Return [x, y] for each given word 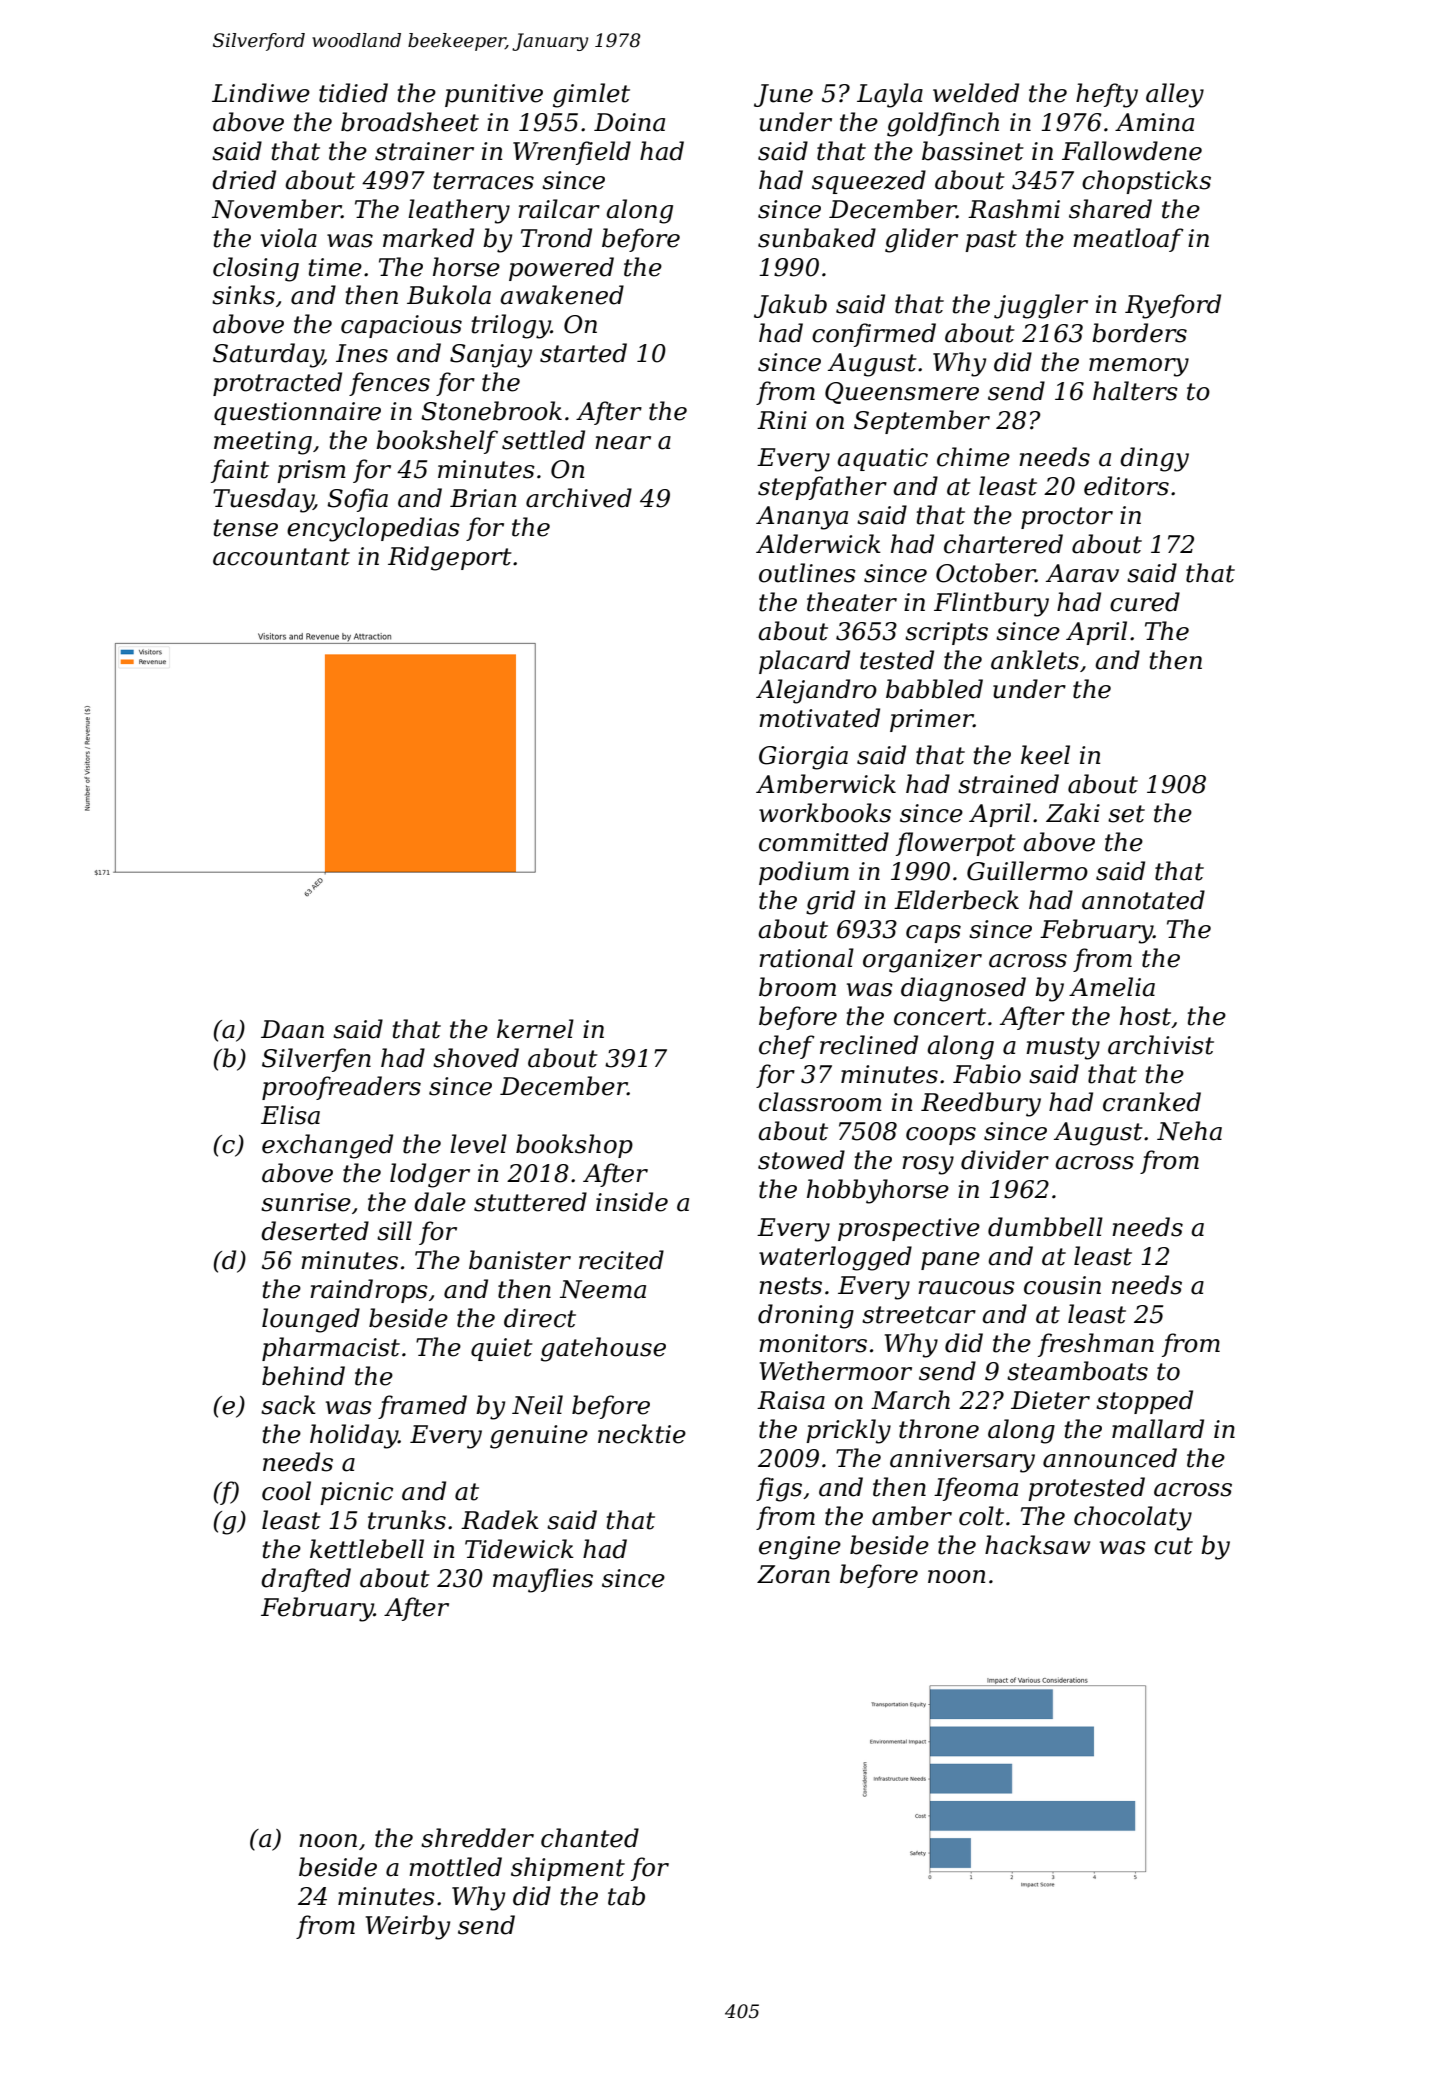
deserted [315, 1231]
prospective [909, 1229]
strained [1008, 784]
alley [1175, 95]
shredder [477, 1838]
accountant [281, 557]
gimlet [591, 95]
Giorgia [803, 758]
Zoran [793, 1574]
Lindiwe [261, 93]
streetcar [919, 1315]
